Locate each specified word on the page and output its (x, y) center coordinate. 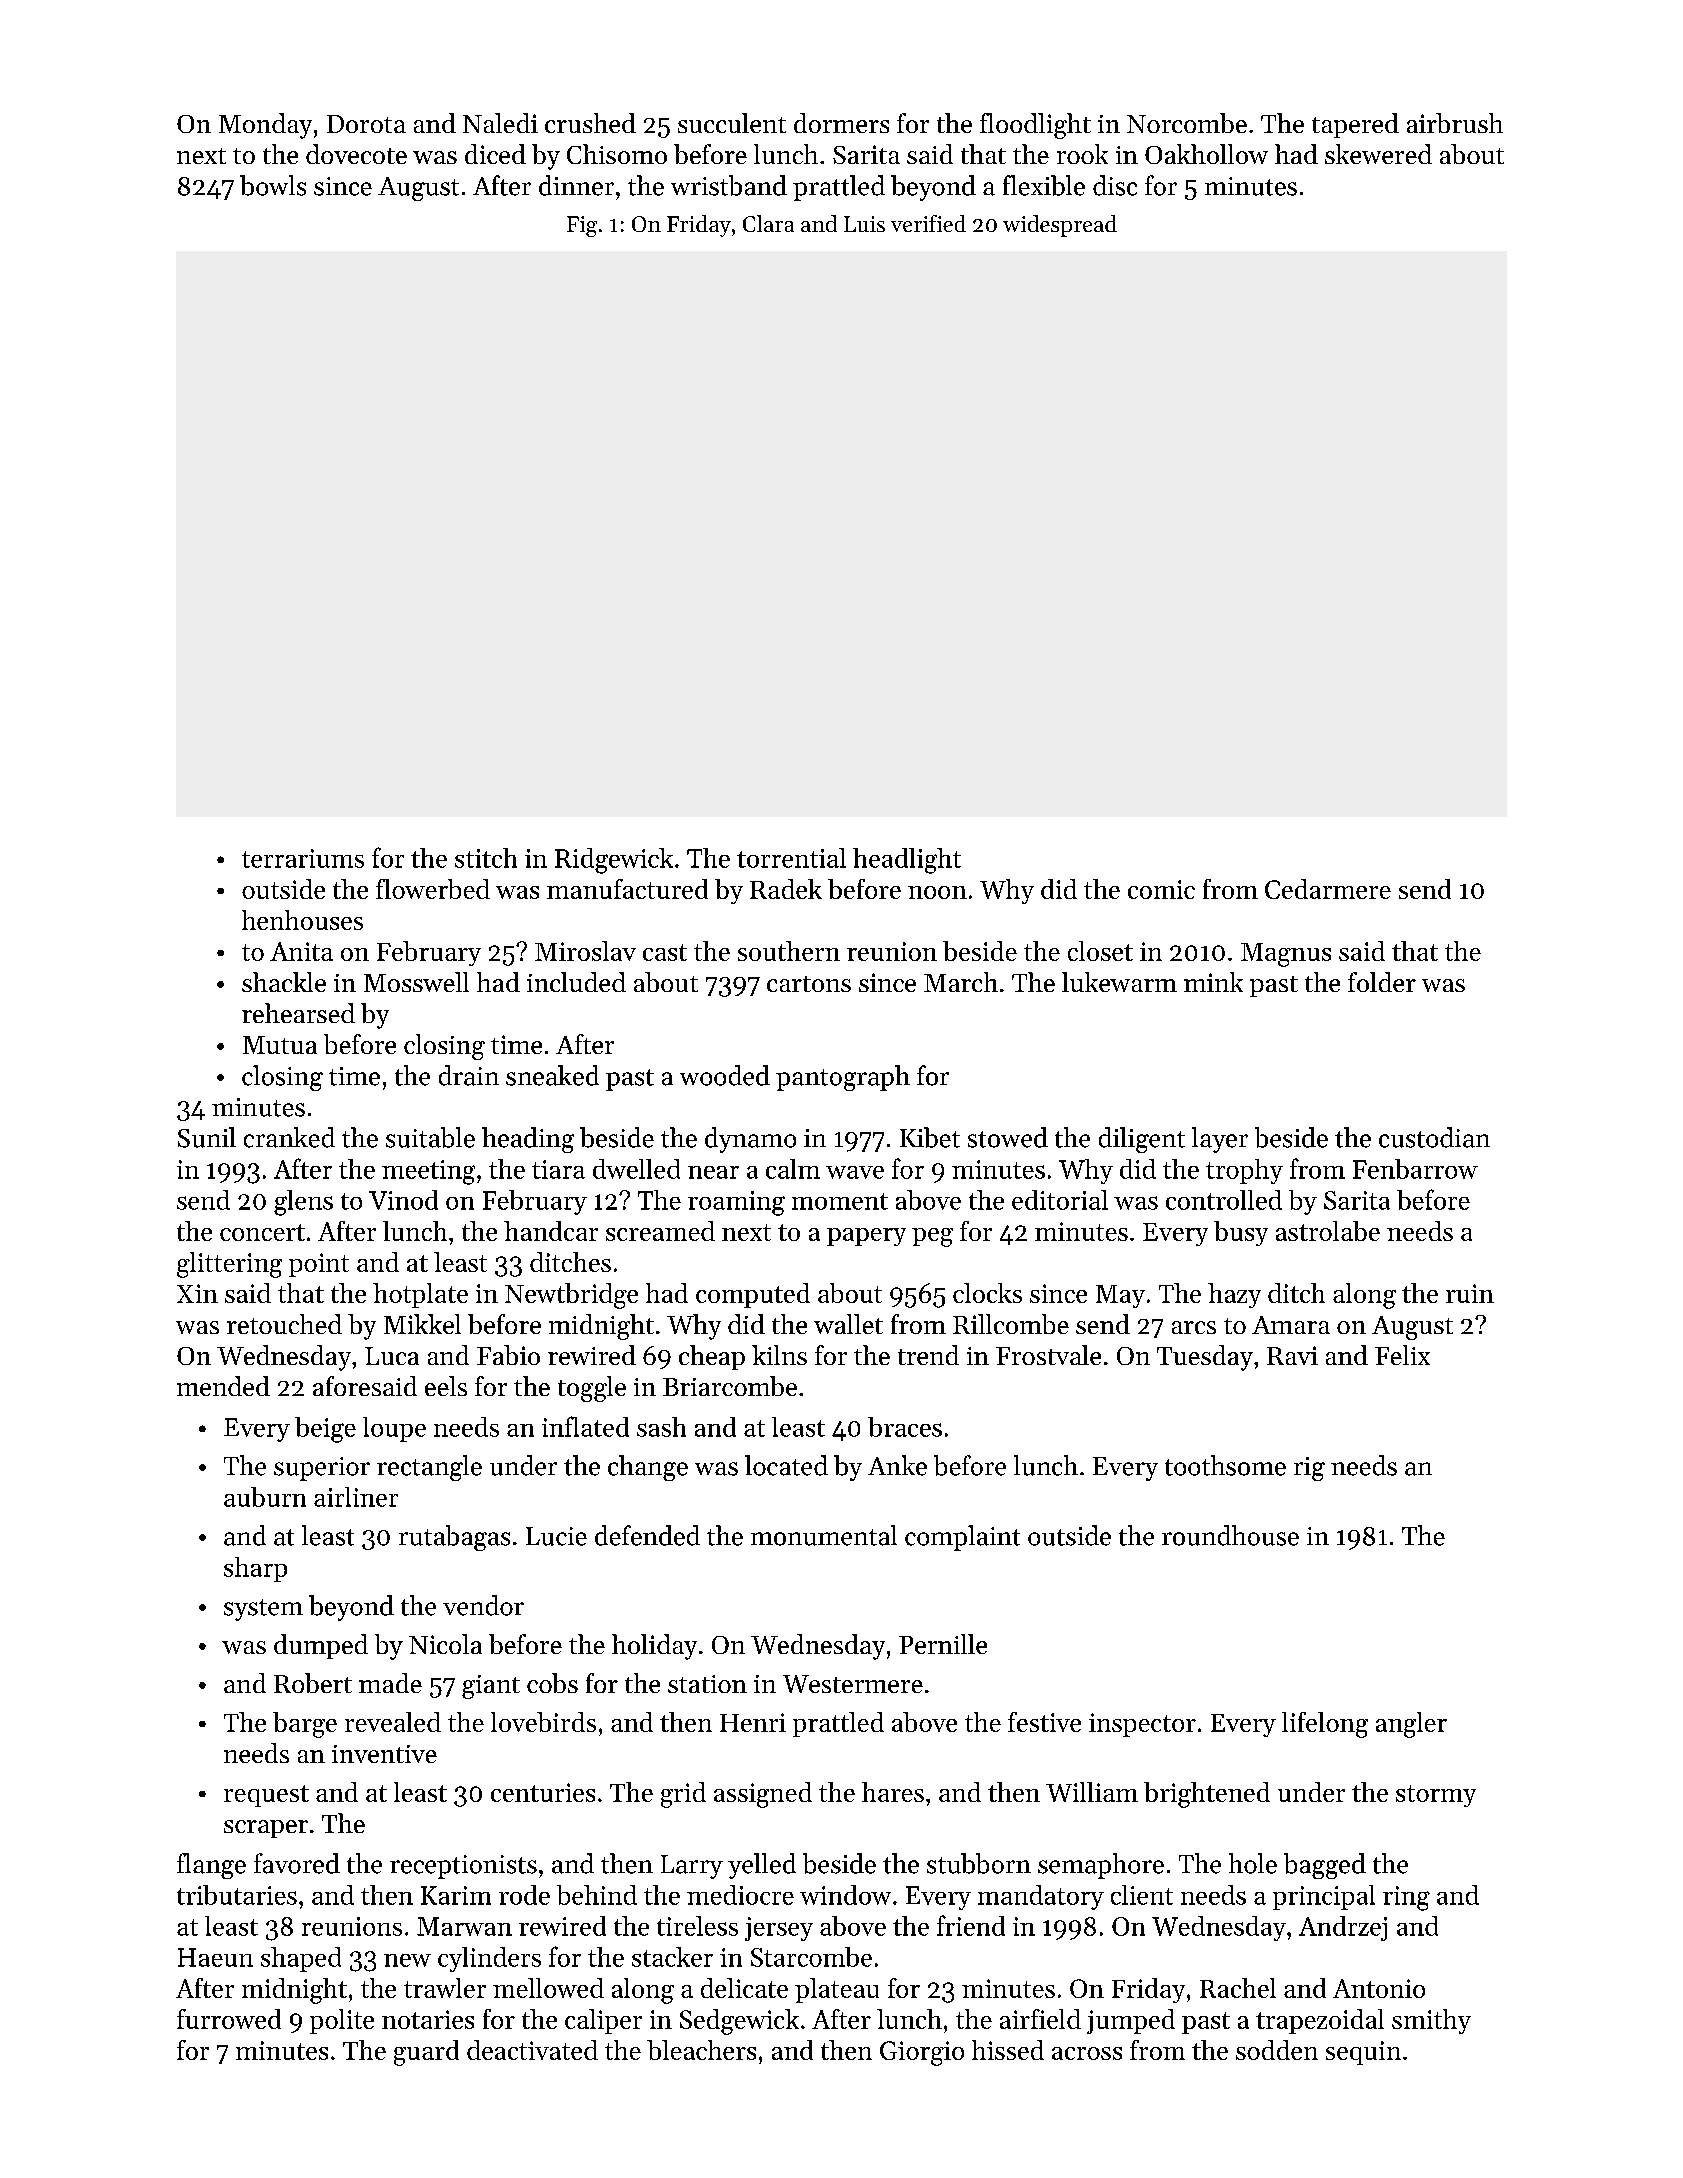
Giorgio (922, 2053)
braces (905, 1427)
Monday (265, 126)
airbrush (1455, 123)
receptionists (463, 1867)
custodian (1434, 1137)
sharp (255, 1569)
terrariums (303, 858)
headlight (907, 861)
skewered (1378, 154)
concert (262, 1232)
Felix (1402, 1355)
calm (793, 1169)
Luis (864, 224)
